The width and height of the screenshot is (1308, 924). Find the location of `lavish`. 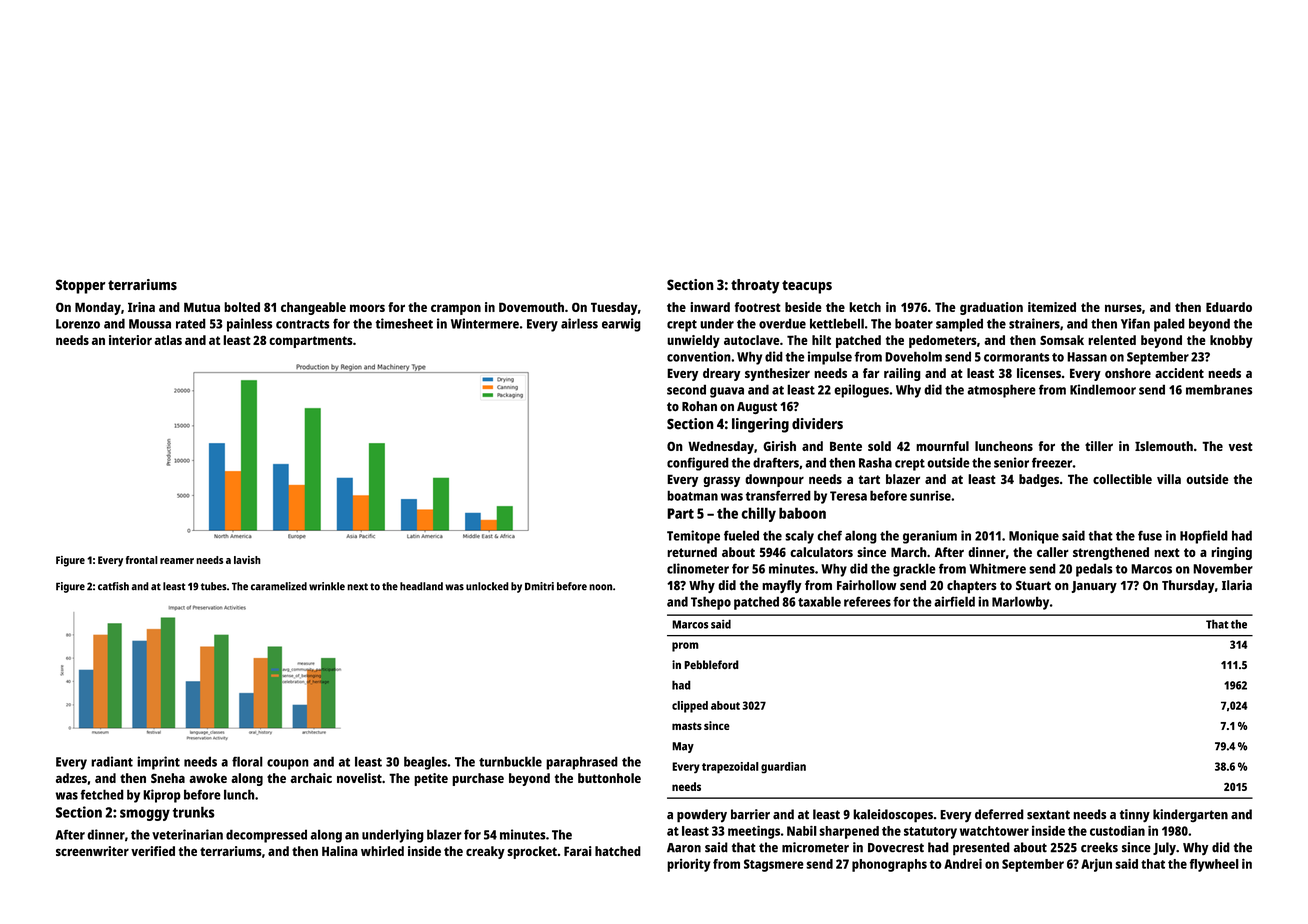

lavish is located at coordinates (247, 560).
